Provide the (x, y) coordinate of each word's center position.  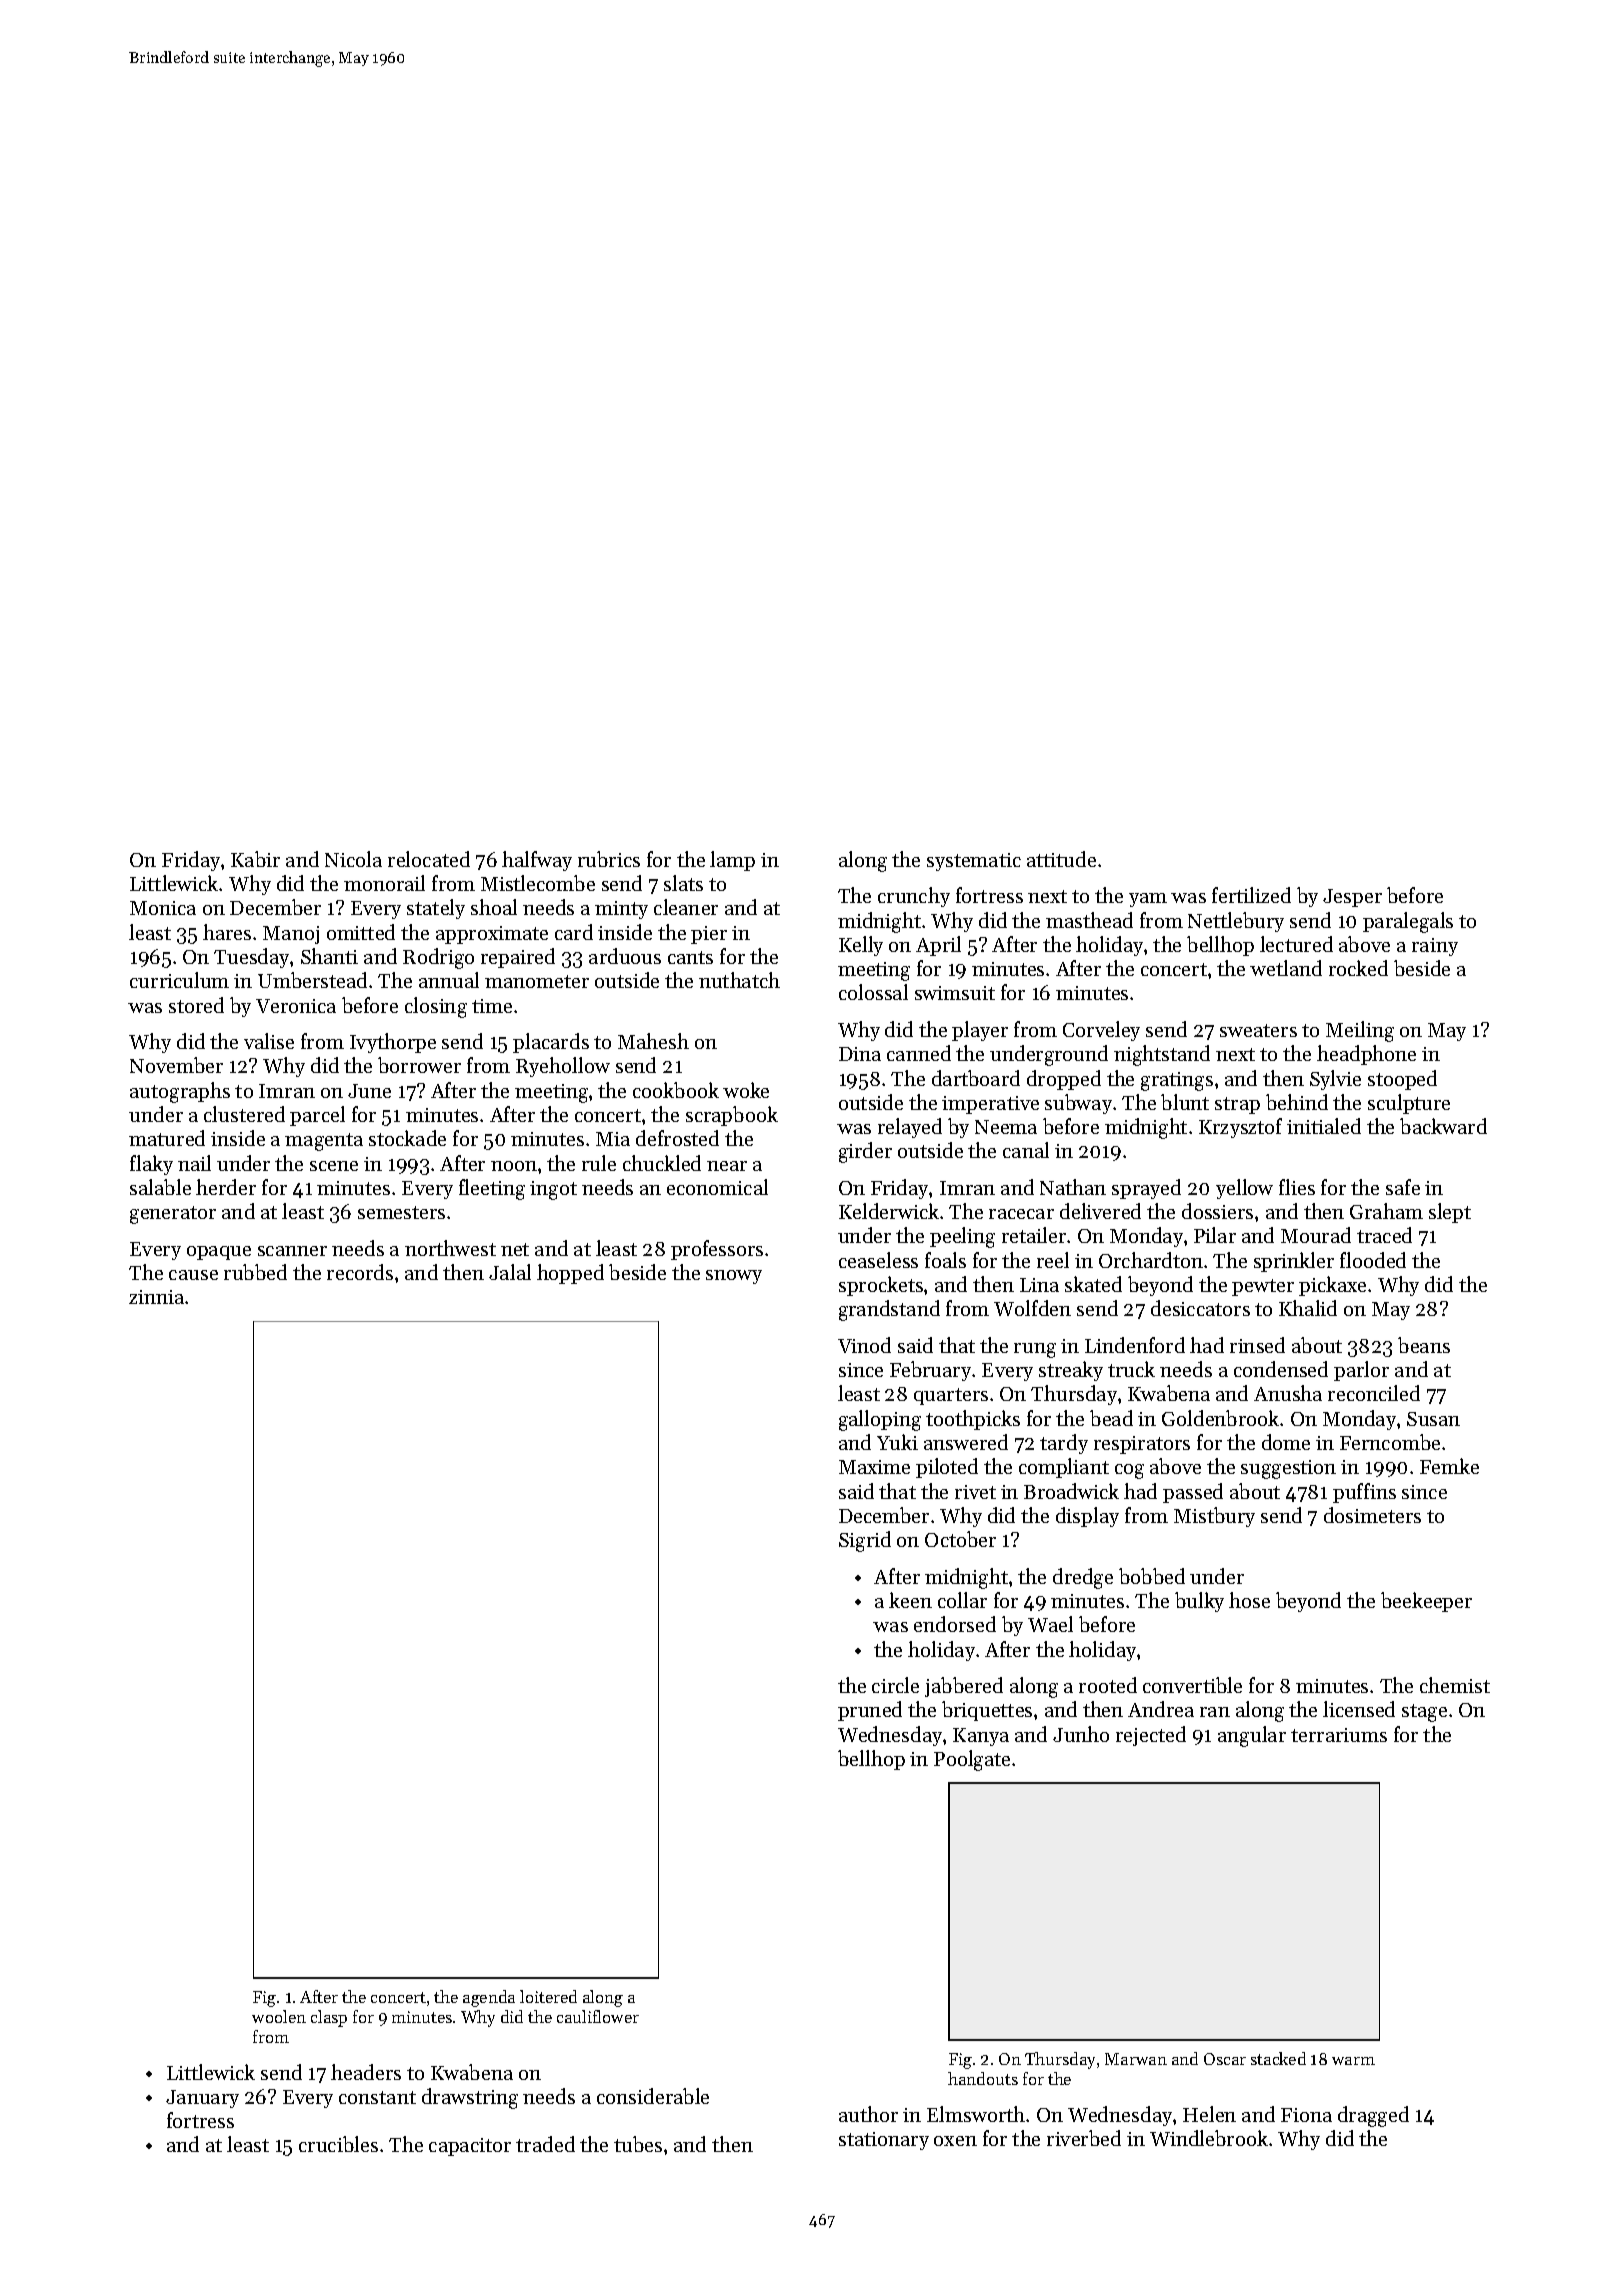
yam (1148, 900)
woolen (279, 2016)
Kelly (861, 946)
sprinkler (1294, 1262)
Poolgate (972, 1760)
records (360, 1272)
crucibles (338, 2144)
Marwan (1136, 2059)
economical (717, 1187)
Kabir (255, 859)
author (868, 2114)
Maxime (874, 1467)
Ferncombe (1390, 1442)
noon (514, 1166)
